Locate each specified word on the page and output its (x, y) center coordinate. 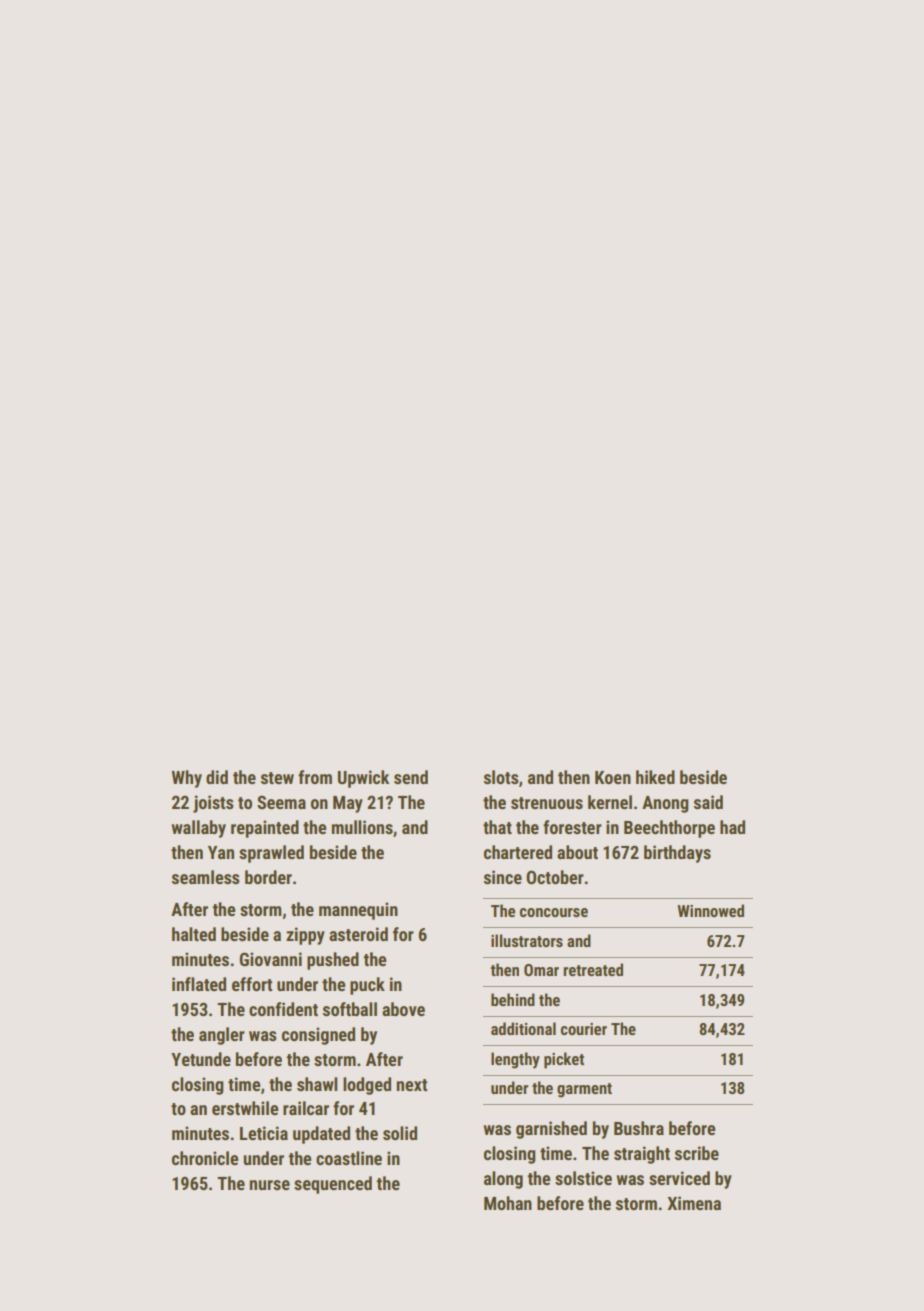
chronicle (205, 1158)
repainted (265, 829)
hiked (655, 777)
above (403, 1009)
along (503, 1180)
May (348, 804)
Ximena (694, 1203)
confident (283, 1009)
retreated (593, 969)
